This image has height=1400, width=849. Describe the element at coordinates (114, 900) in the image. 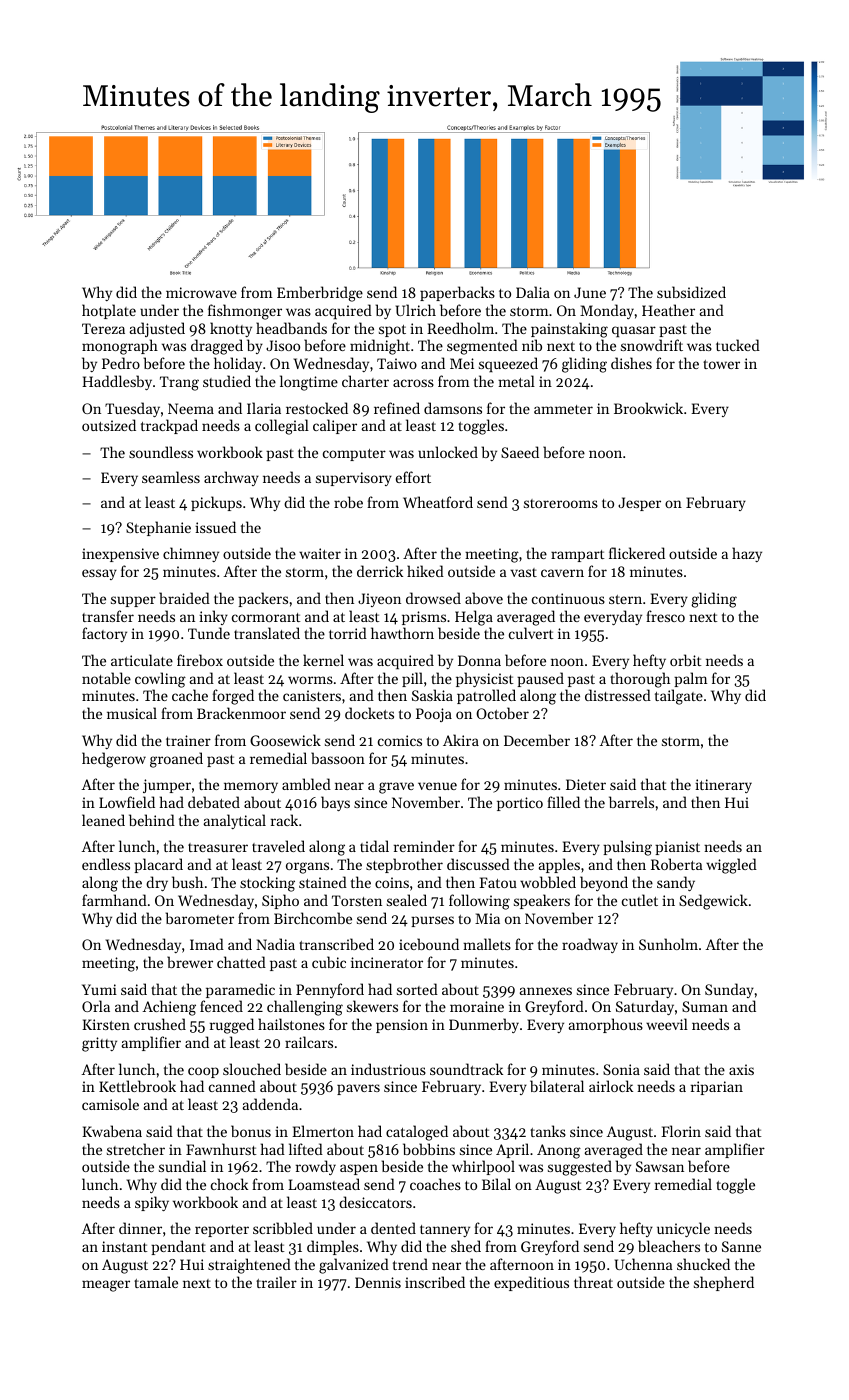

I see `farmhand` at that location.
